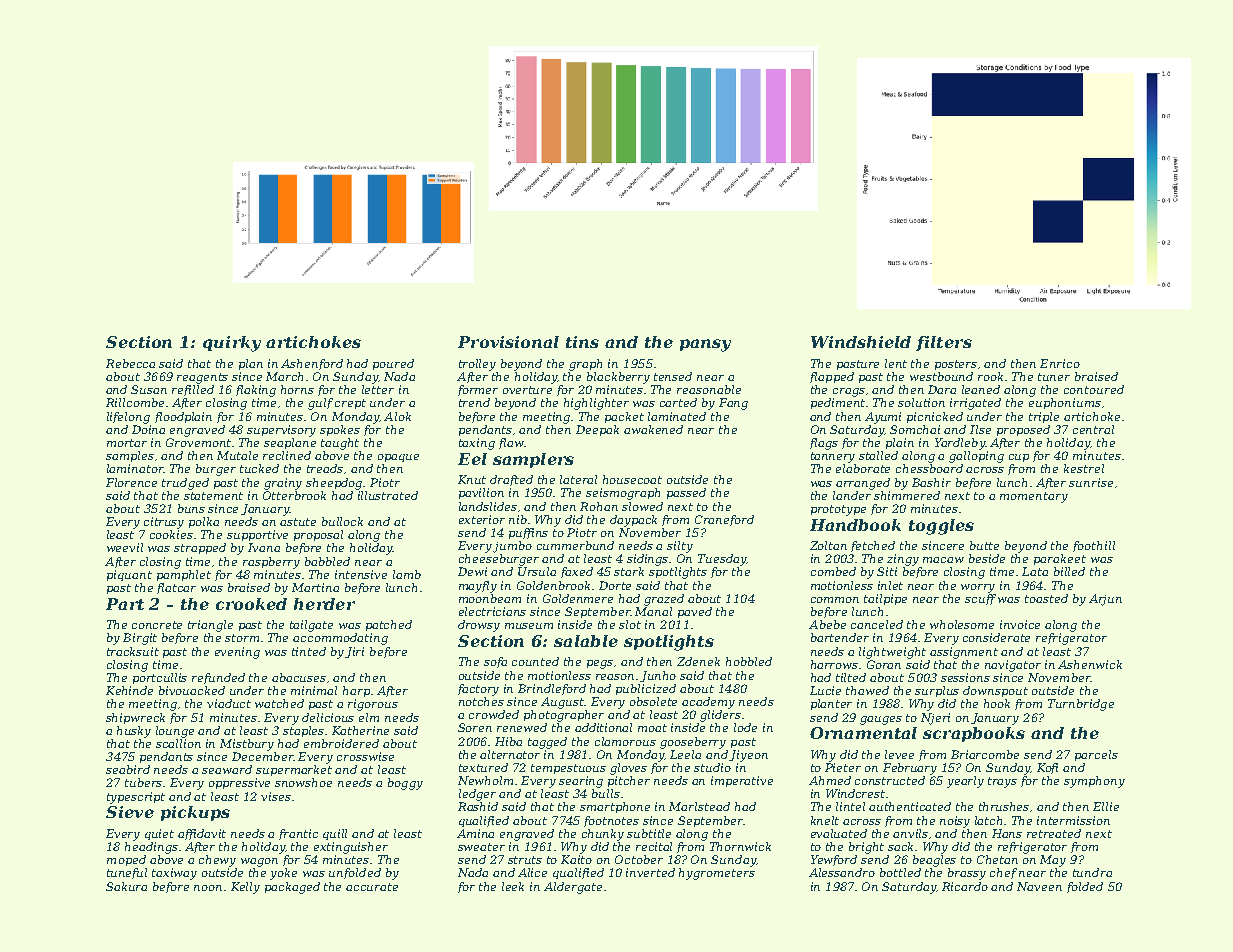  What do you see at coordinates (680, 547) in the page?
I see `silty` at bounding box center [680, 547].
